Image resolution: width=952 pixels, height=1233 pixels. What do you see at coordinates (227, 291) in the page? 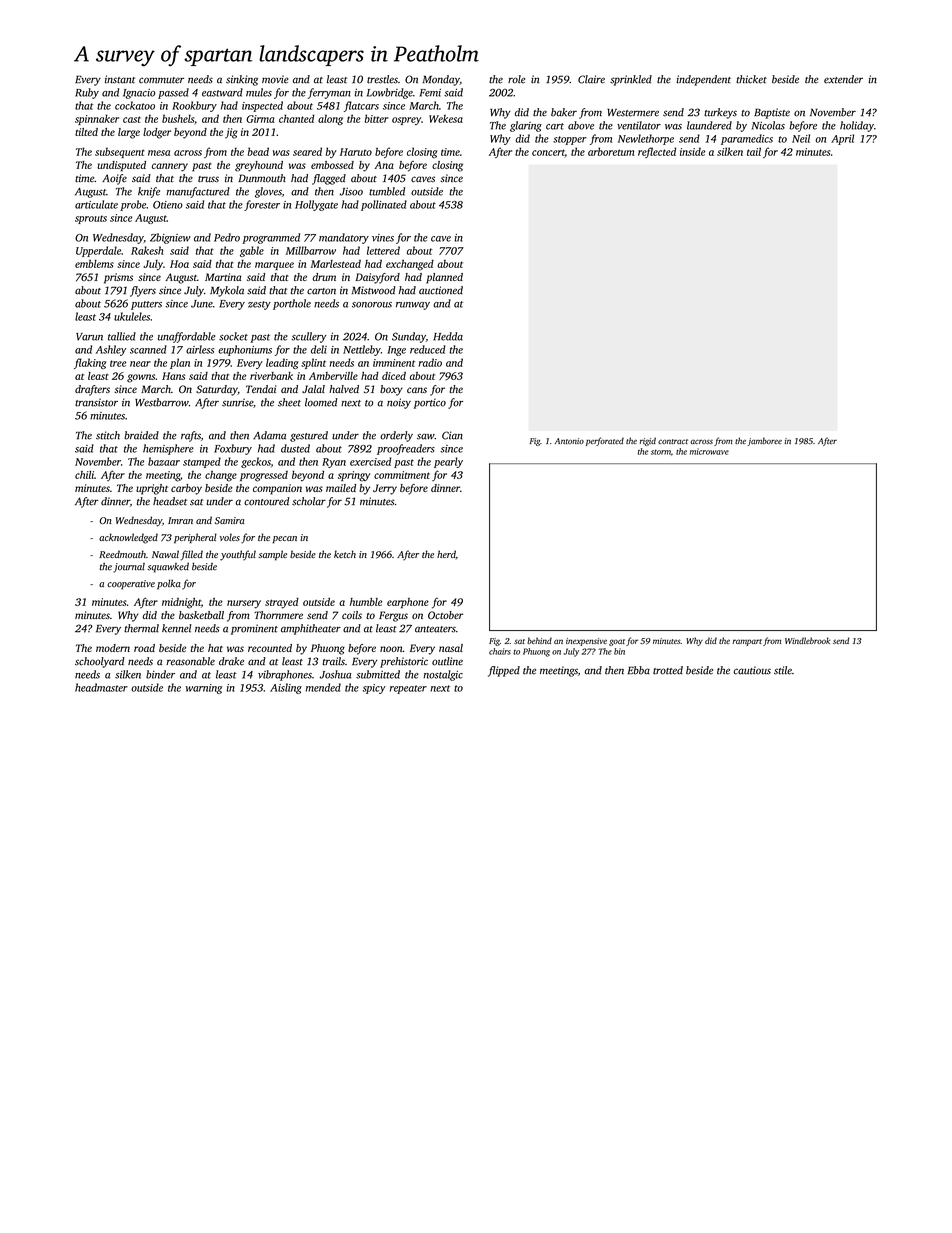
I see `Mykola` at bounding box center [227, 291].
